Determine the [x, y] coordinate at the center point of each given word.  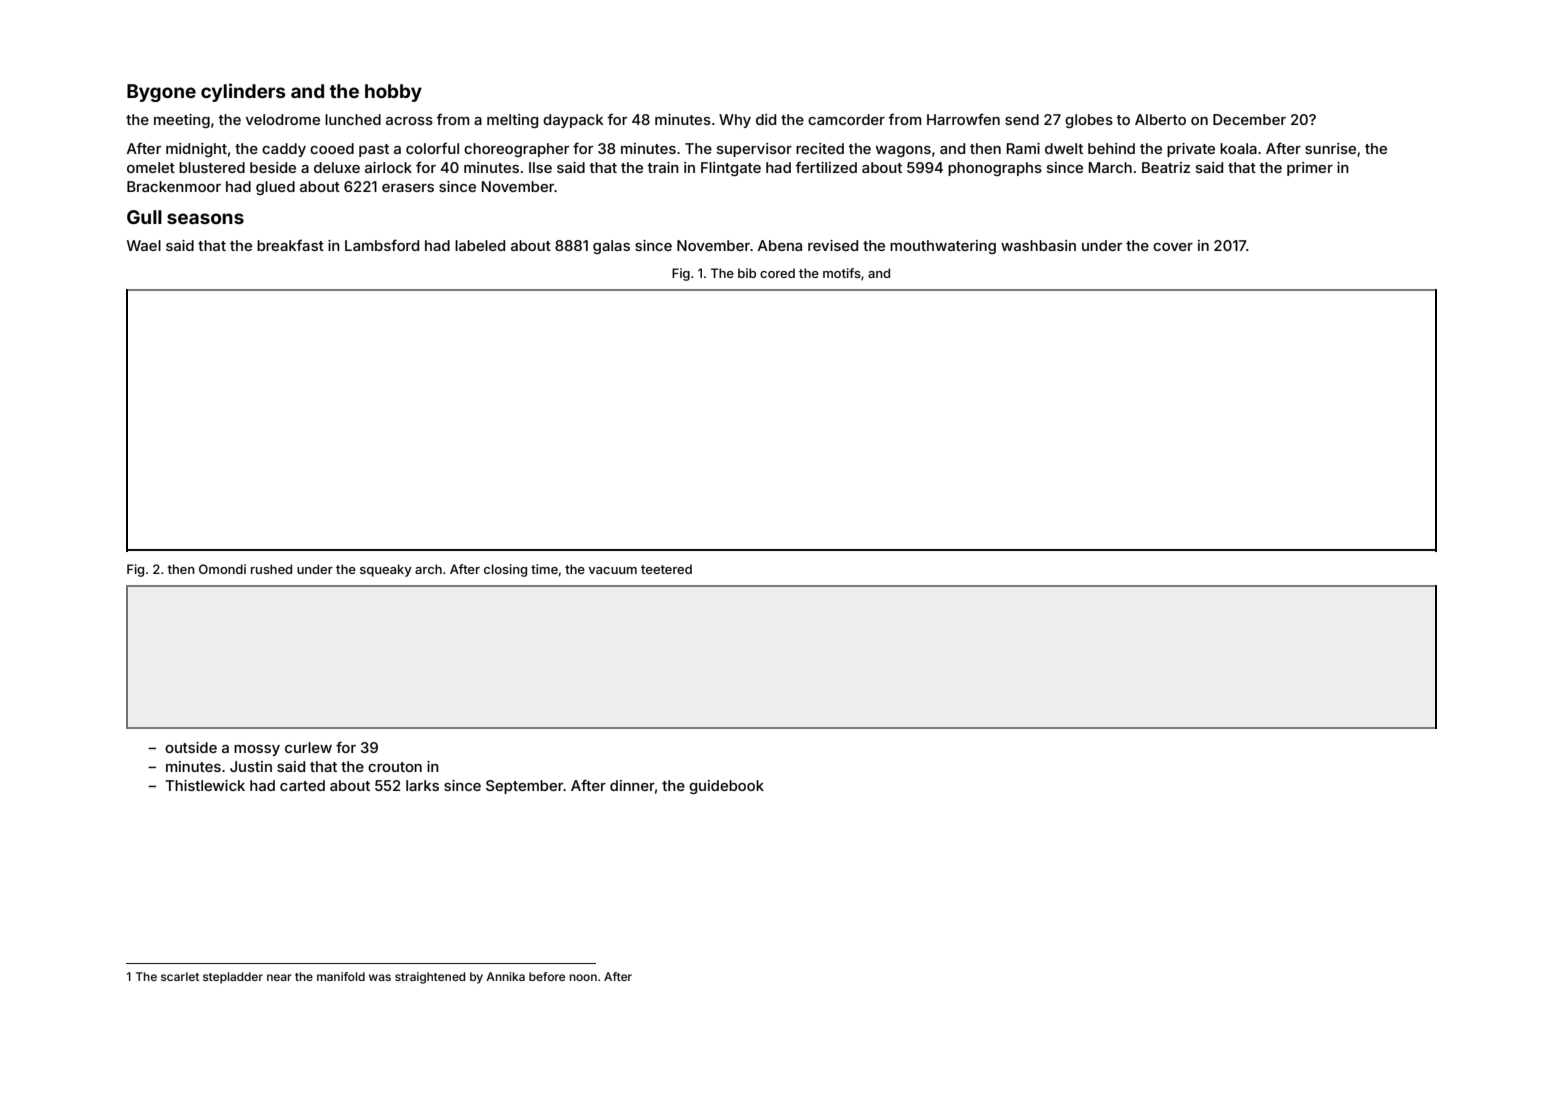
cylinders [243, 92]
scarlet [180, 976]
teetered [666, 569]
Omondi [222, 569]
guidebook [726, 787]
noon [583, 977]
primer [1310, 169]
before [547, 976]
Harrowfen [963, 119]
